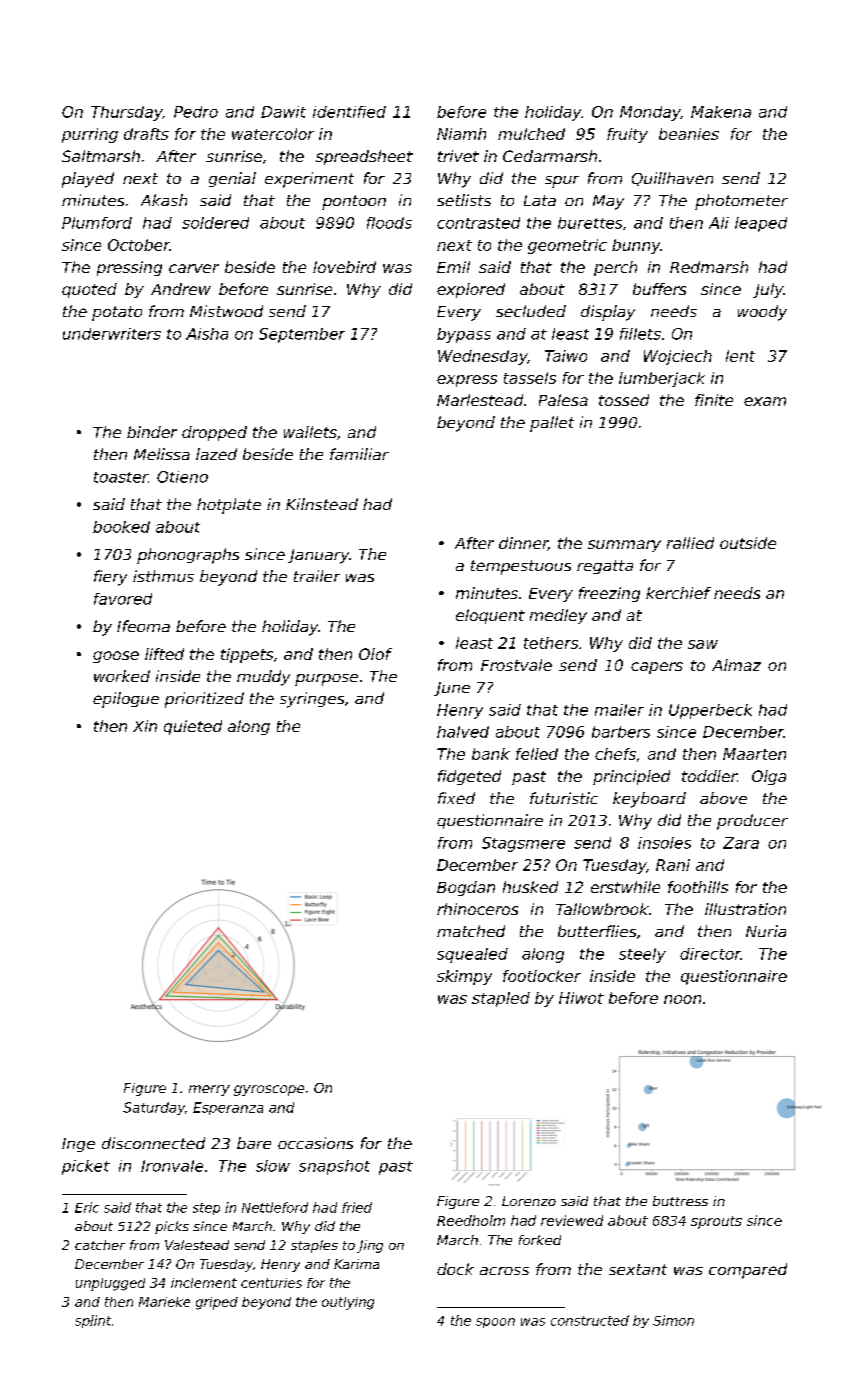  Describe the element at coordinates (721, 112) in the screenshot. I see `Makena` at that location.
